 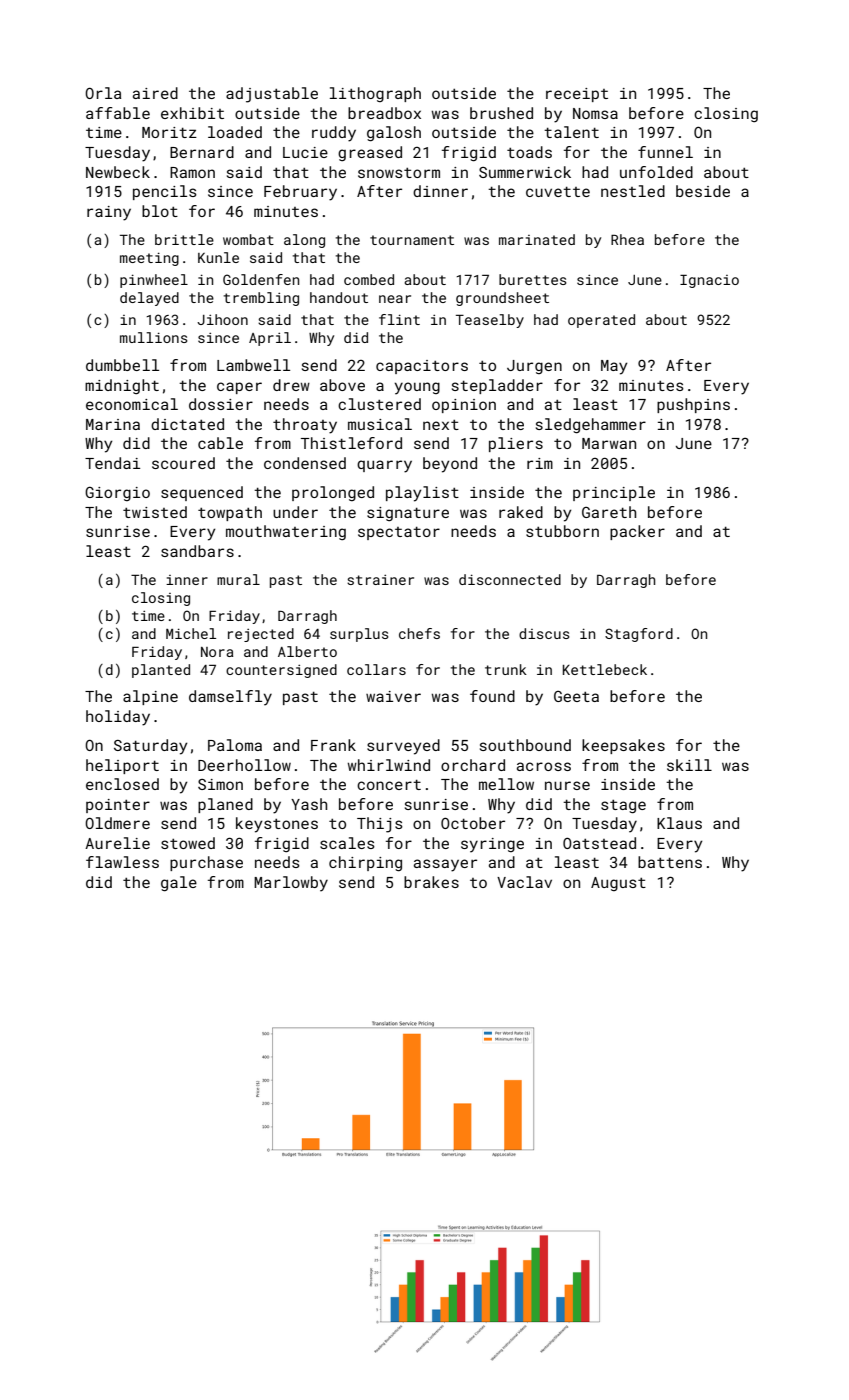 I want to click on gale, so click(x=179, y=884).
